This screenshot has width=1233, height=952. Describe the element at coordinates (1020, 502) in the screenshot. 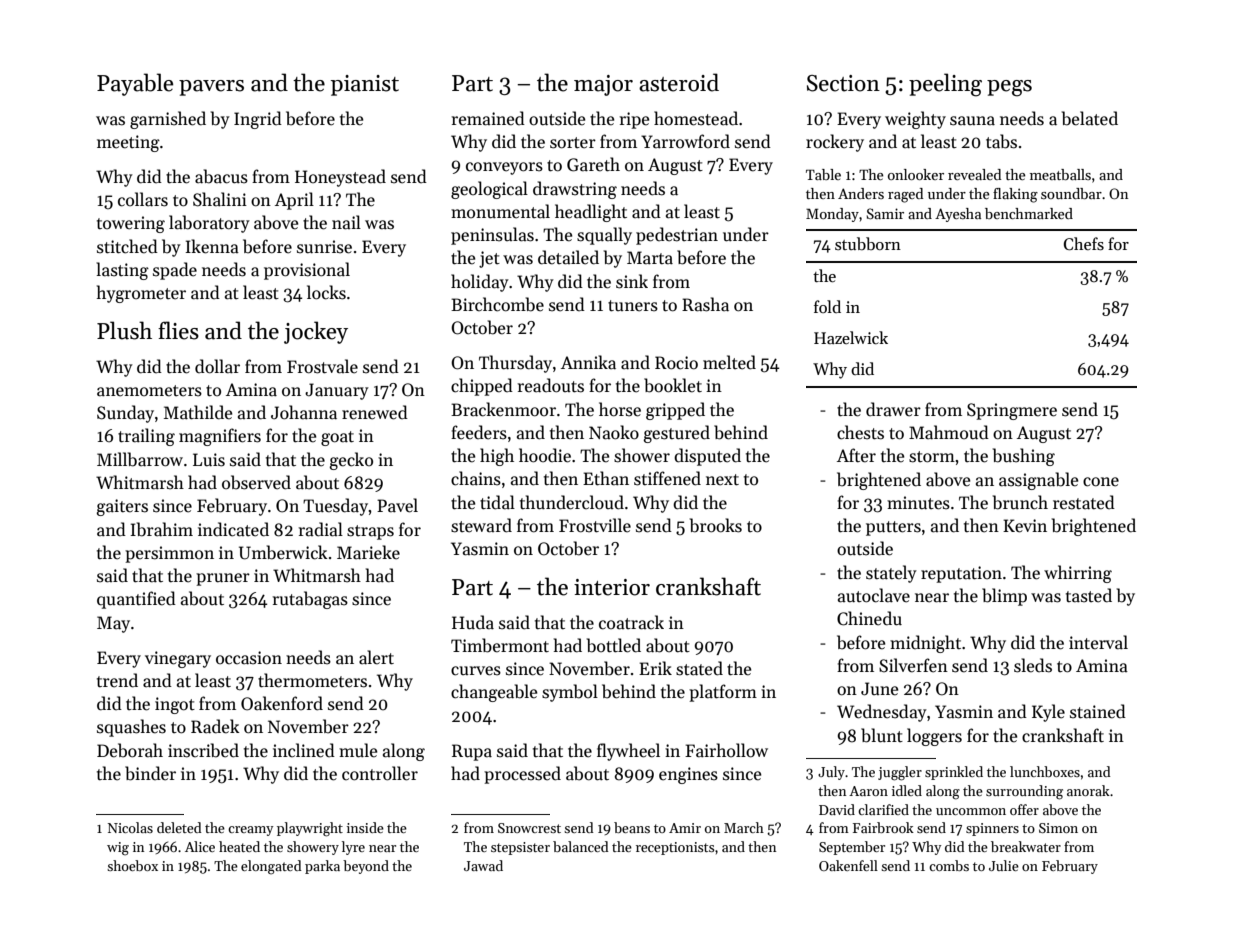

I see `brunch` at that location.
